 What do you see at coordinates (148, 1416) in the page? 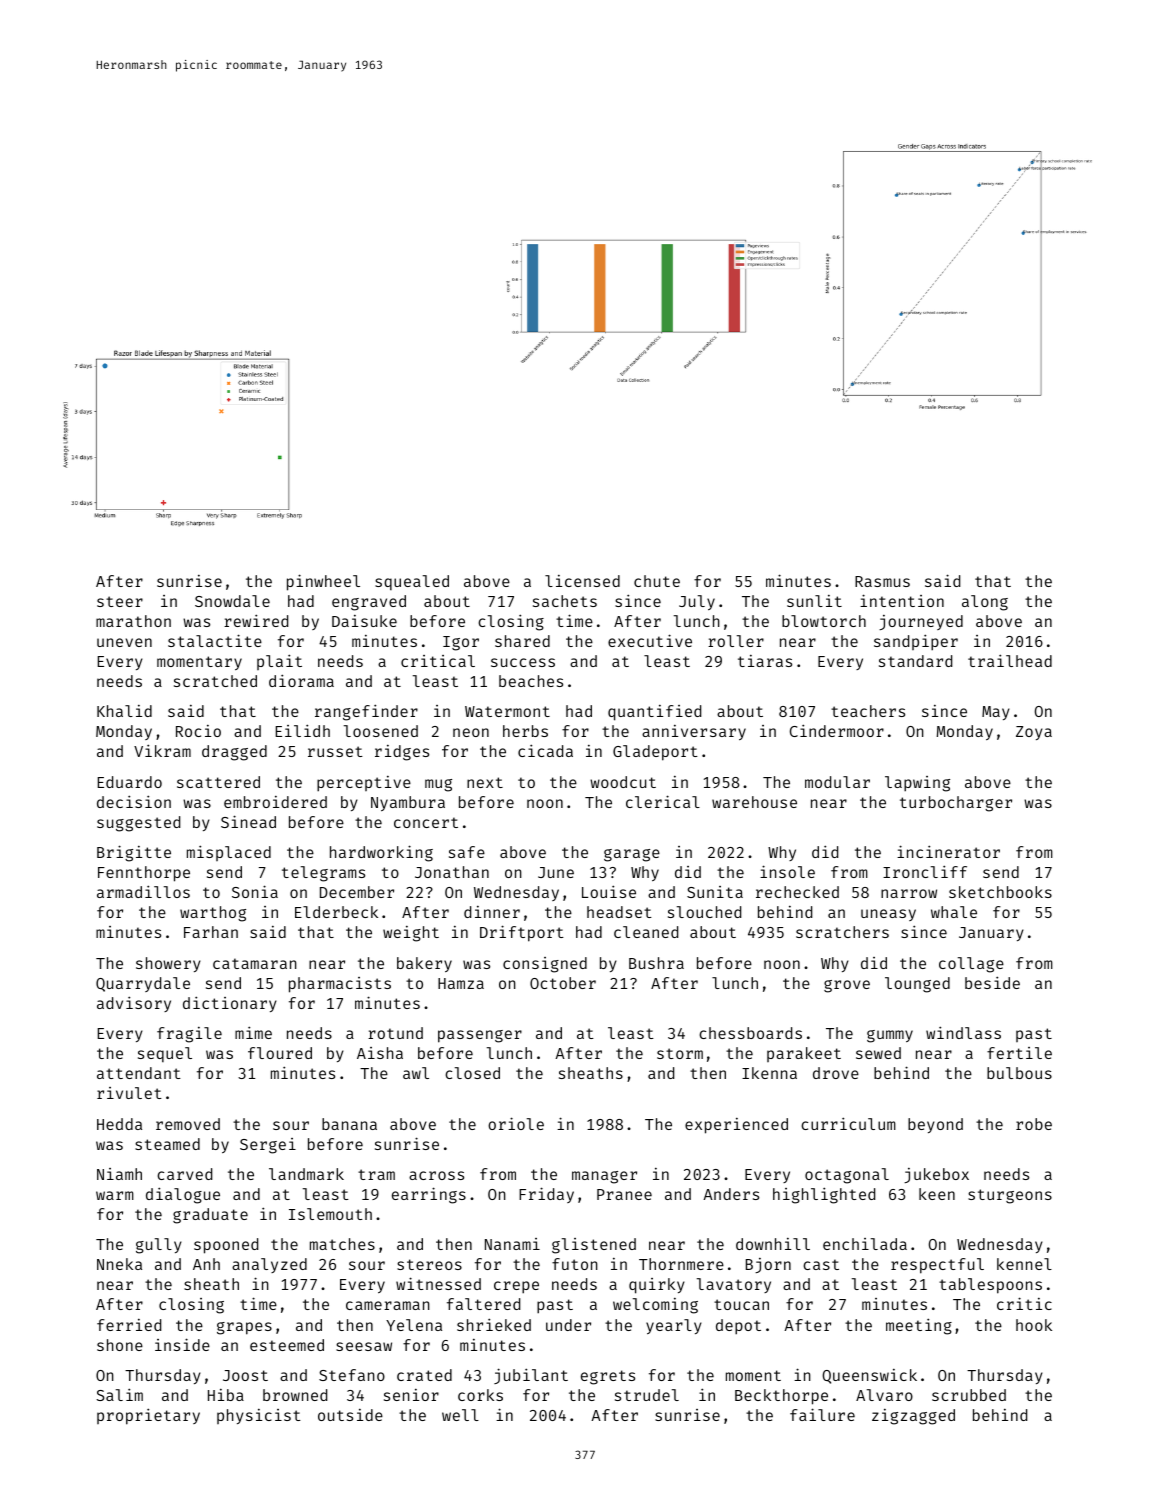
I see `proprietary` at bounding box center [148, 1416].
